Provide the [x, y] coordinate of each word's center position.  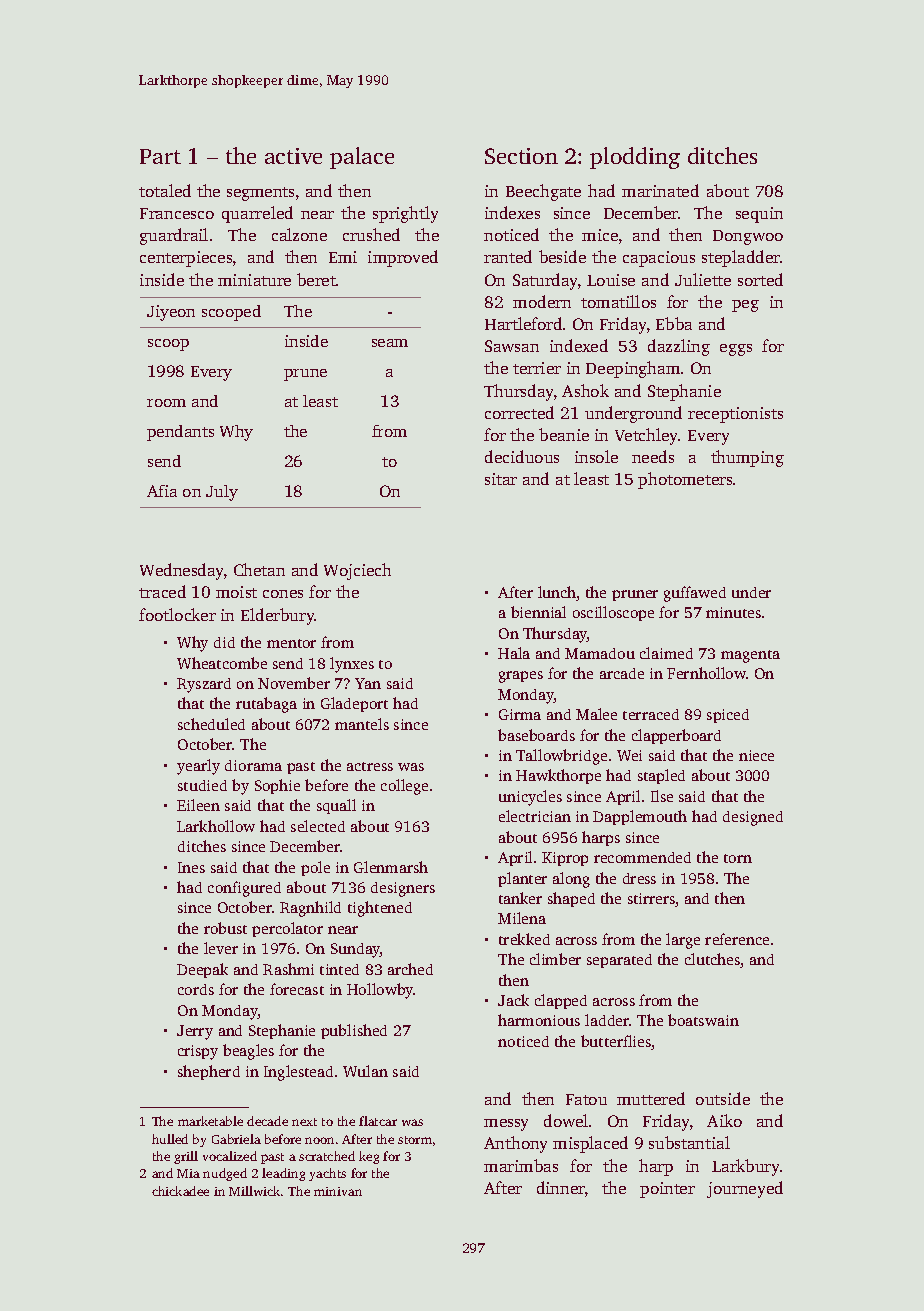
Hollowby [380, 991]
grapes [521, 677]
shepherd [209, 1072]
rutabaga [266, 705]
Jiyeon [171, 313]
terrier [537, 368]
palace [362, 158]
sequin [759, 215]
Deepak [202, 970]
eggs [736, 350]
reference [737, 939]
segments [260, 194]
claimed [666, 653]
